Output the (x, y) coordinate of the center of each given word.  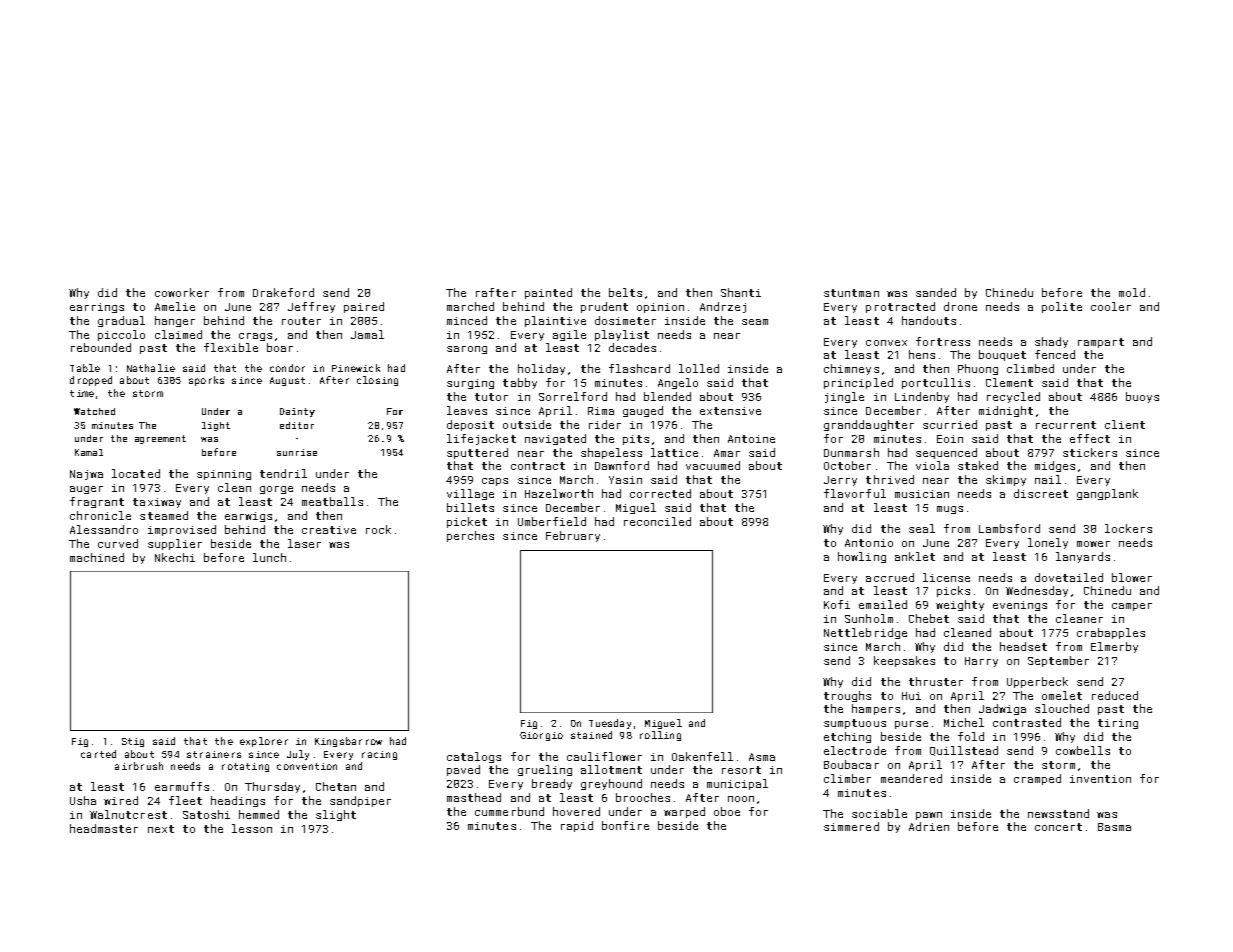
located (136, 473)
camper (1132, 607)
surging (470, 384)
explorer (264, 742)
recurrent (1066, 425)
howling (862, 557)
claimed (178, 334)
